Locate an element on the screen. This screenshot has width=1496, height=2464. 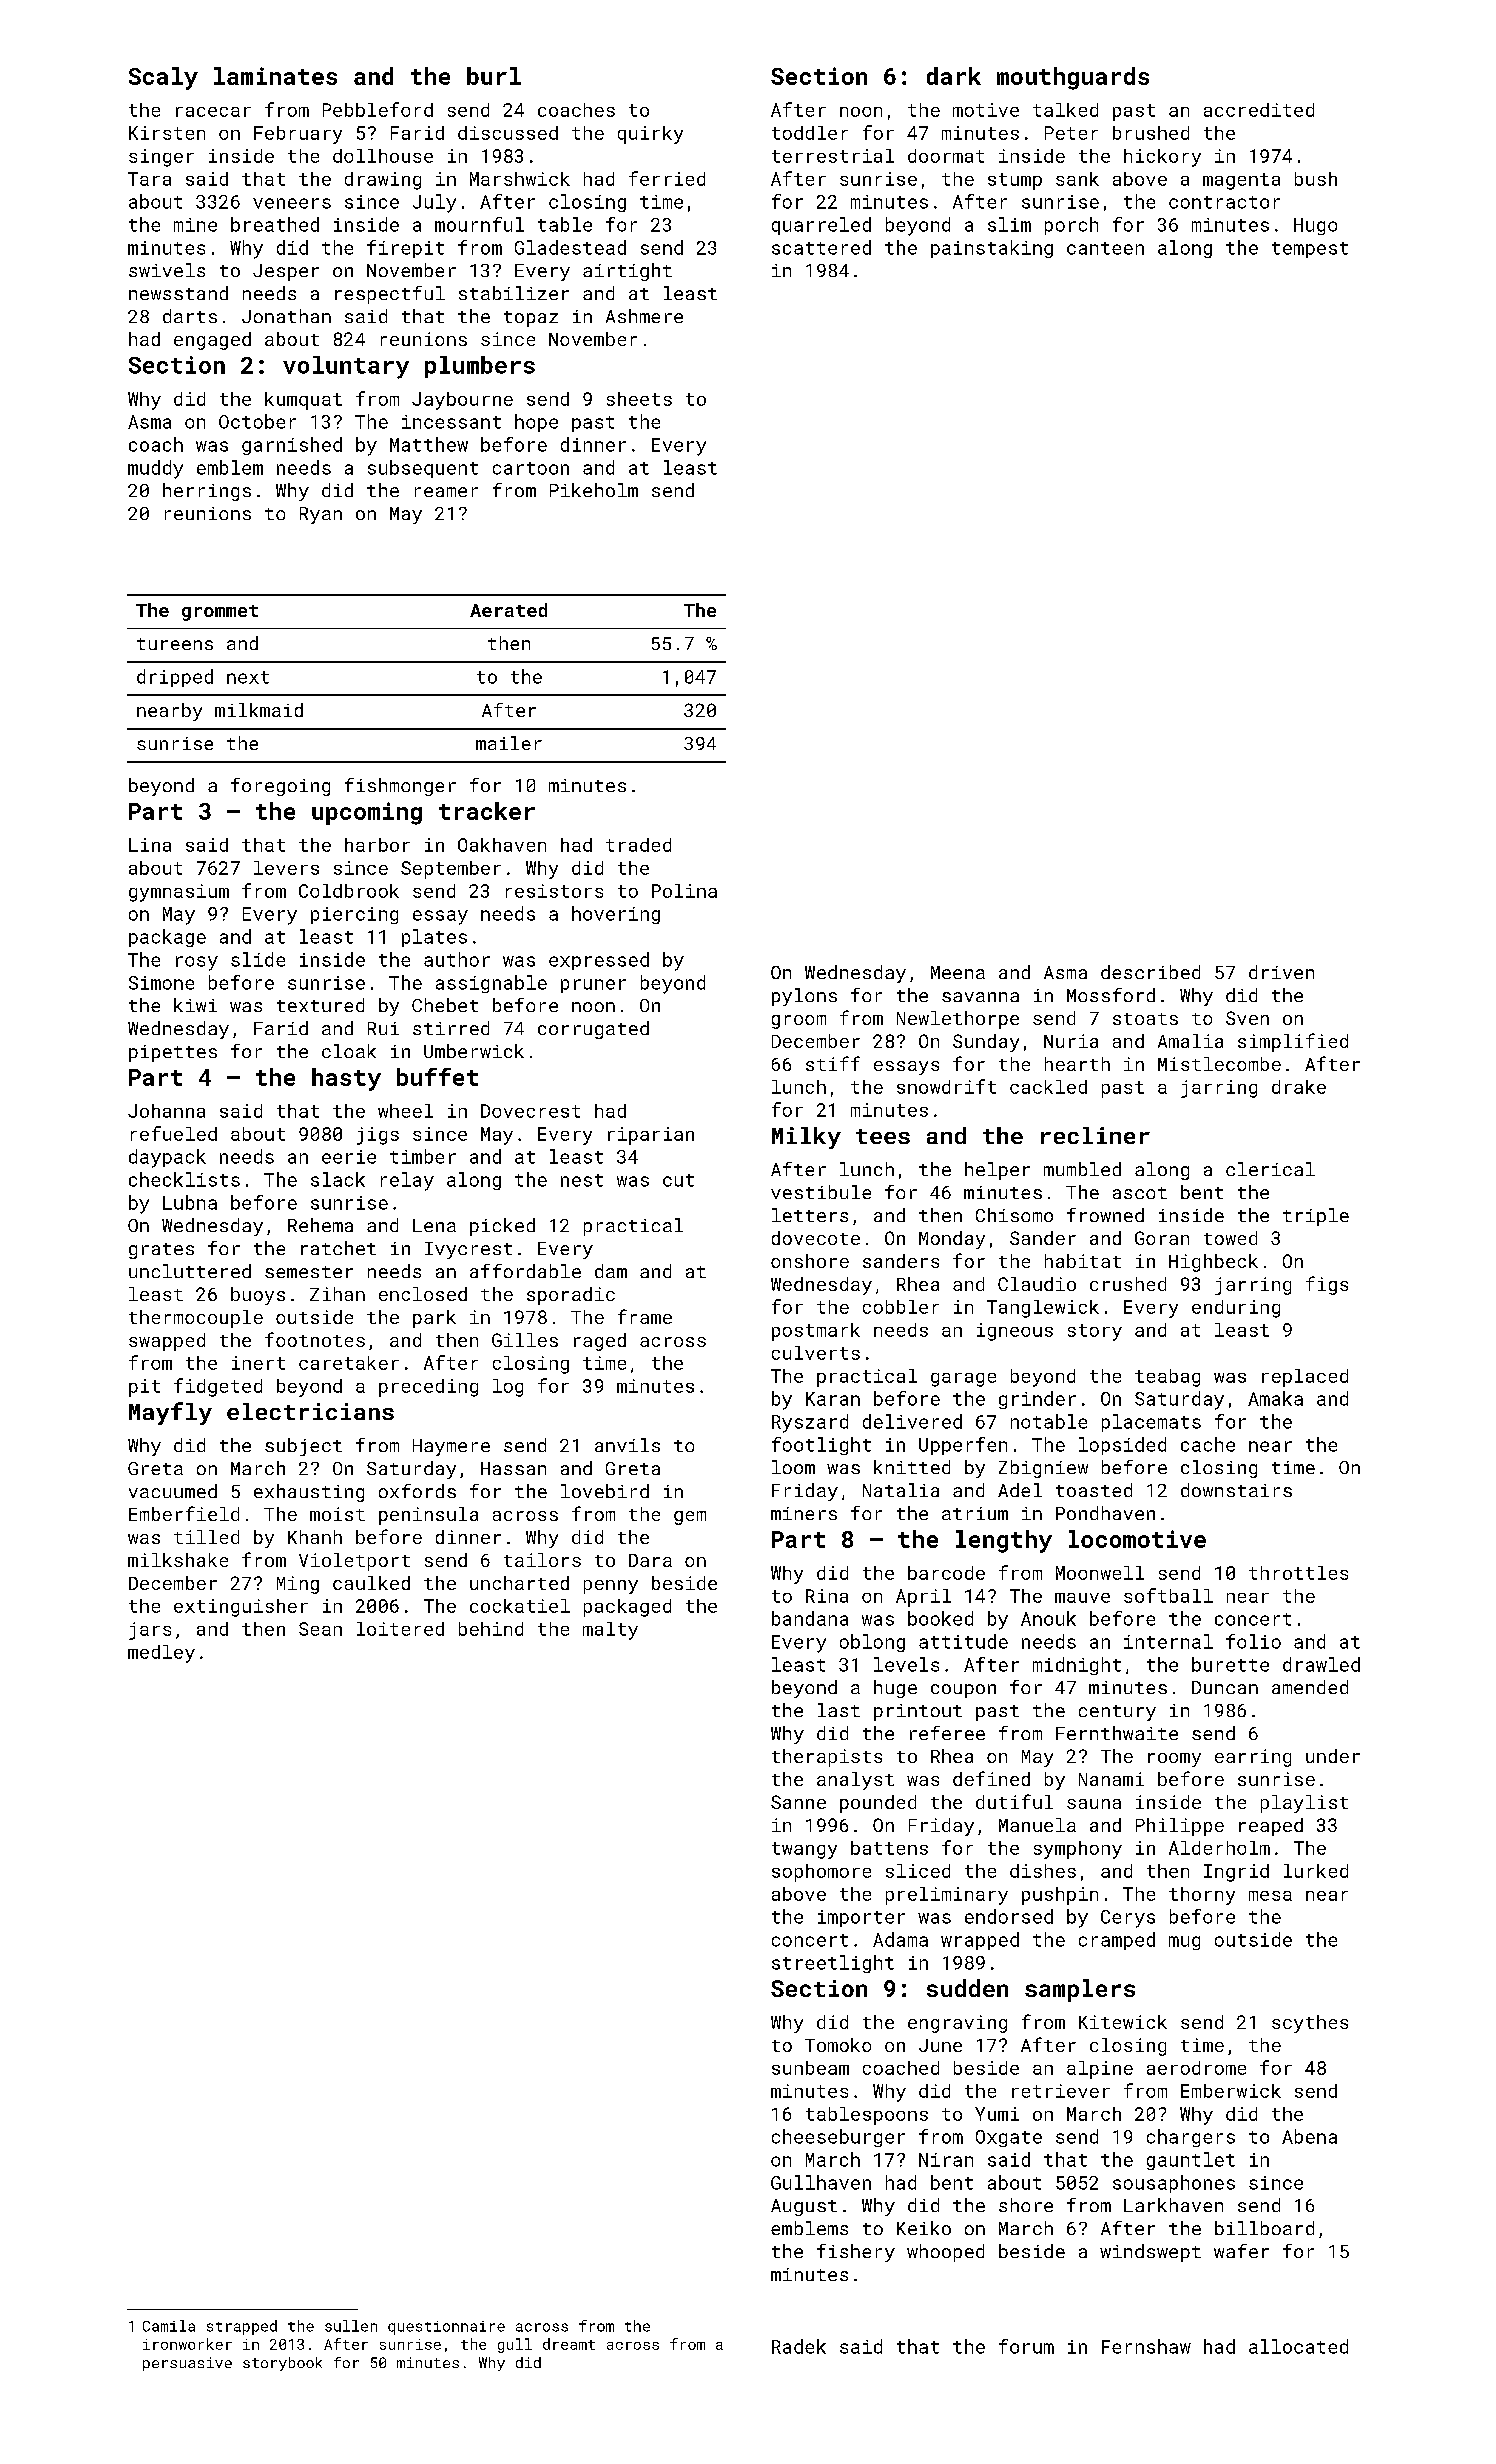
folio is located at coordinates (1253, 1641).
